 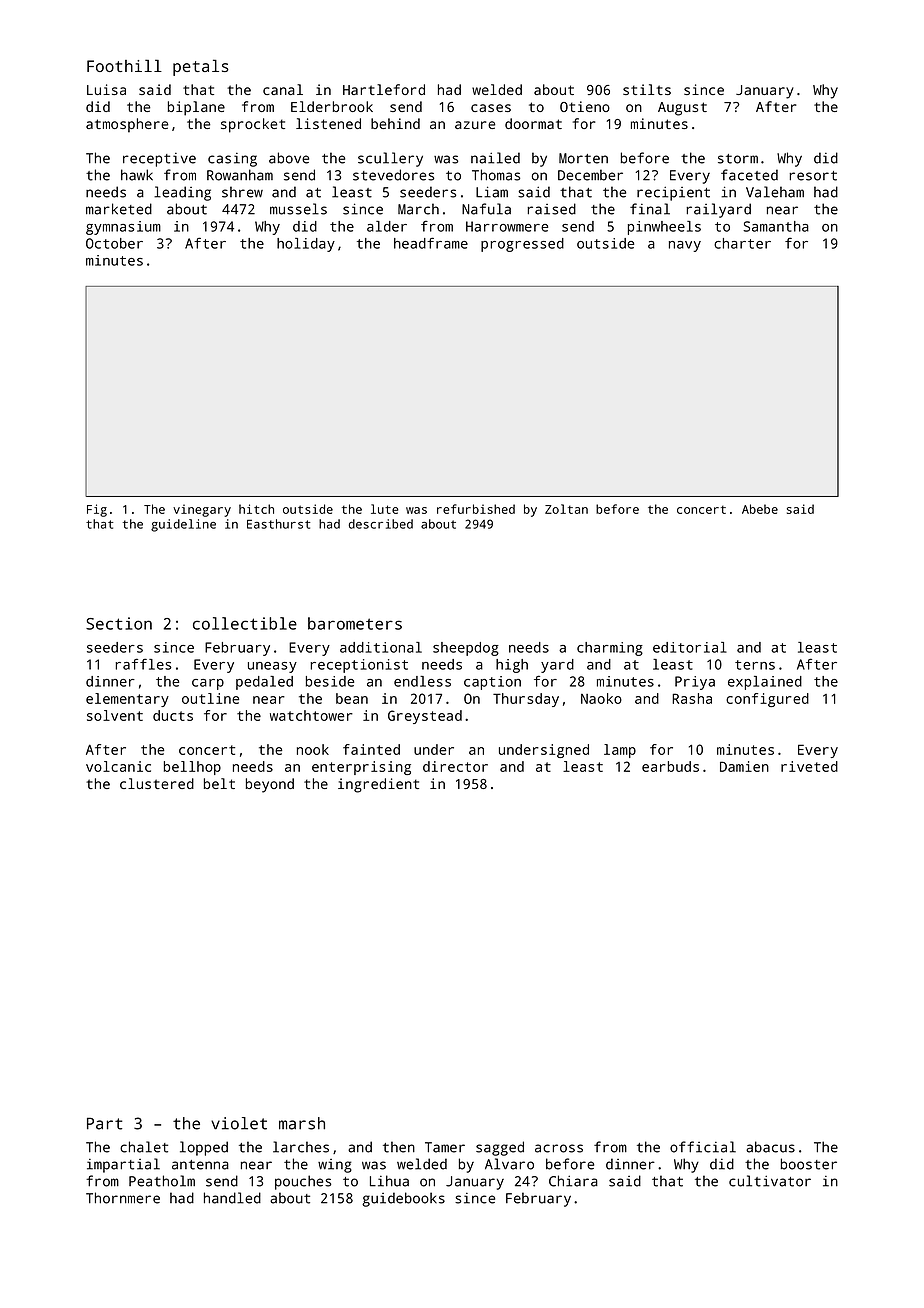 I want to click on handled, so click(x=232, y=1198).
